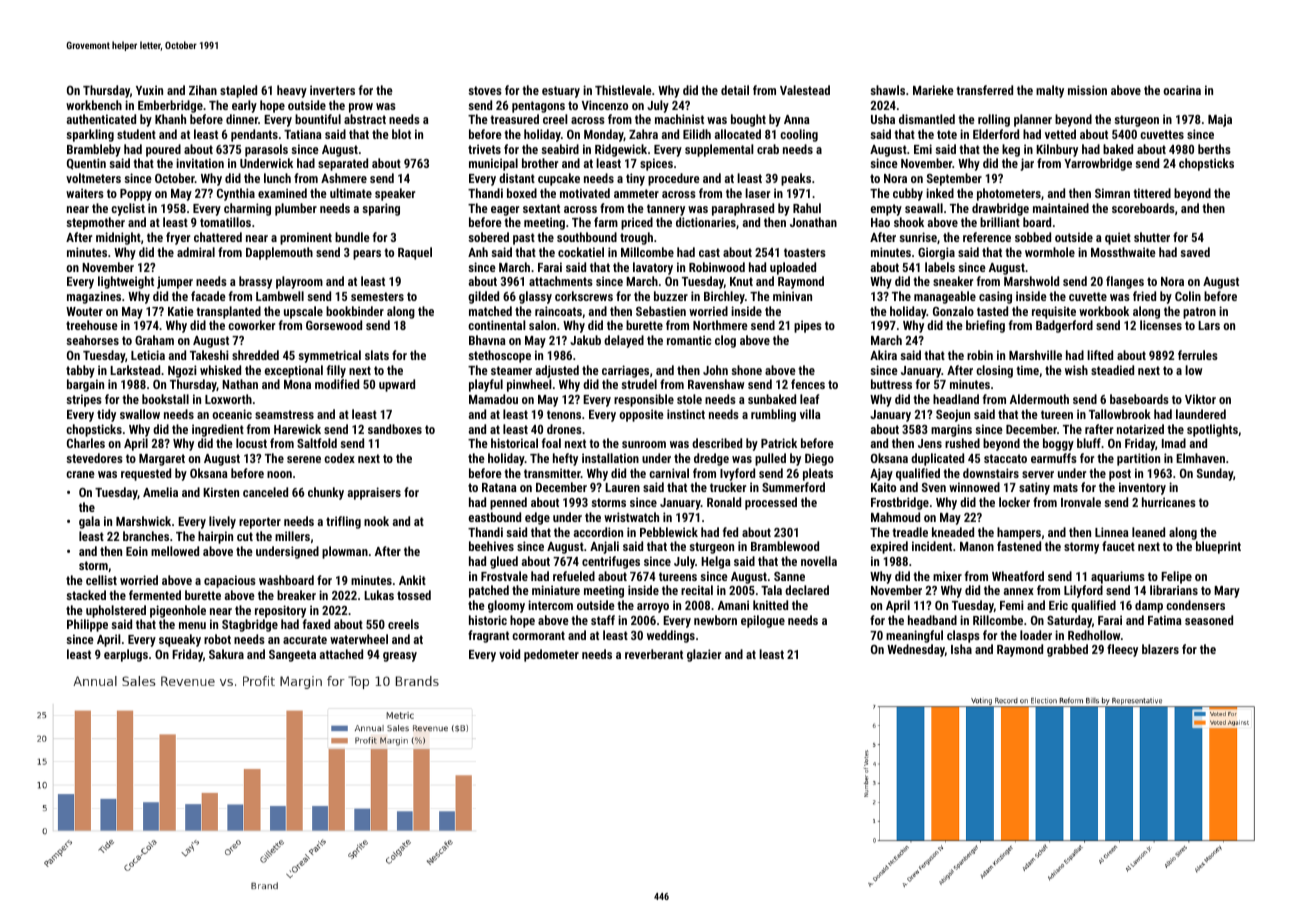 Image resolution: width=1308 pixels, height=924 pixels. What do you see at coordinates (280, 611) in the screenshot?
I see `repository` at bounding box center [280, 611].
